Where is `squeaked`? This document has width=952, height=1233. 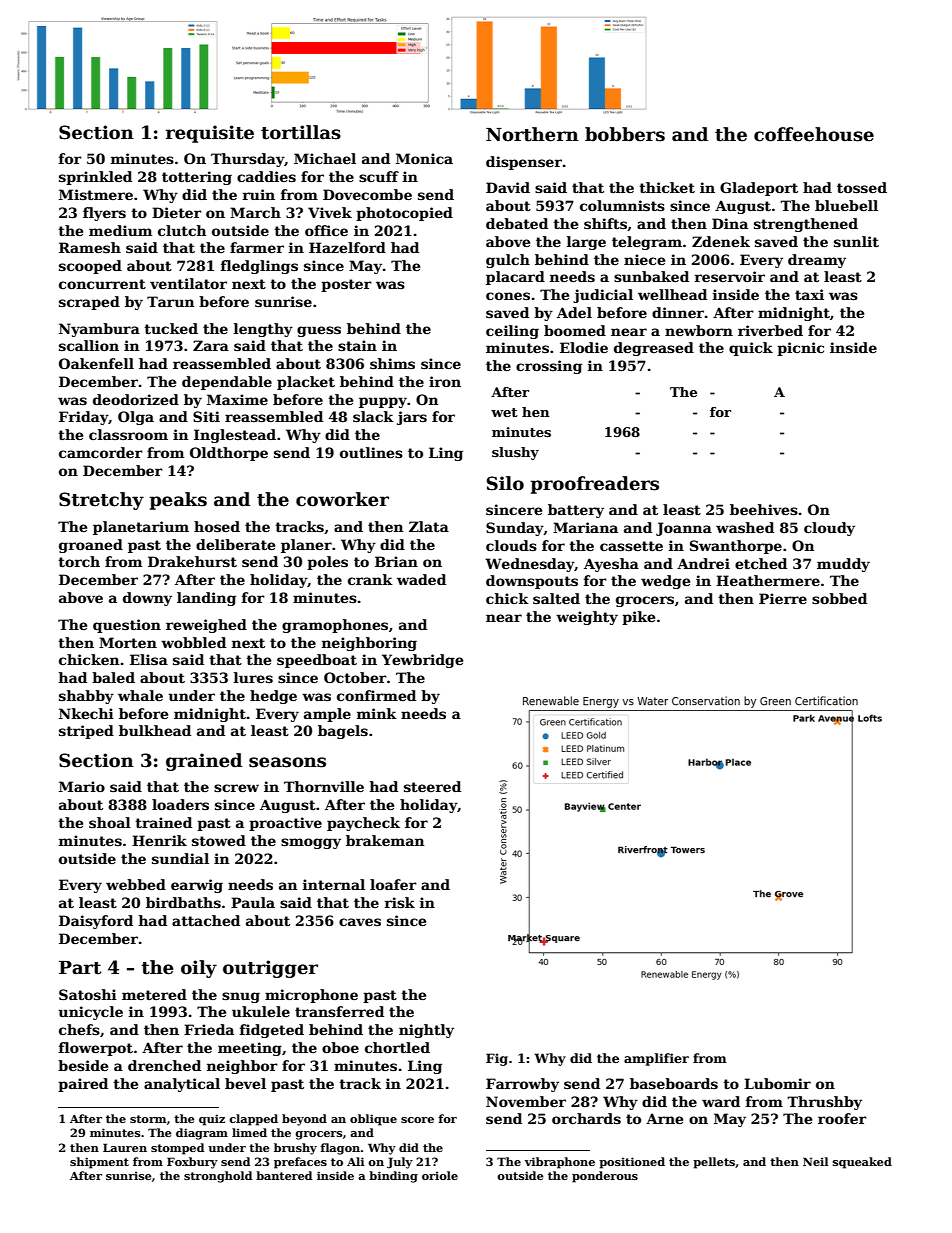 squeaked is located at coordinates (862, 1163).
